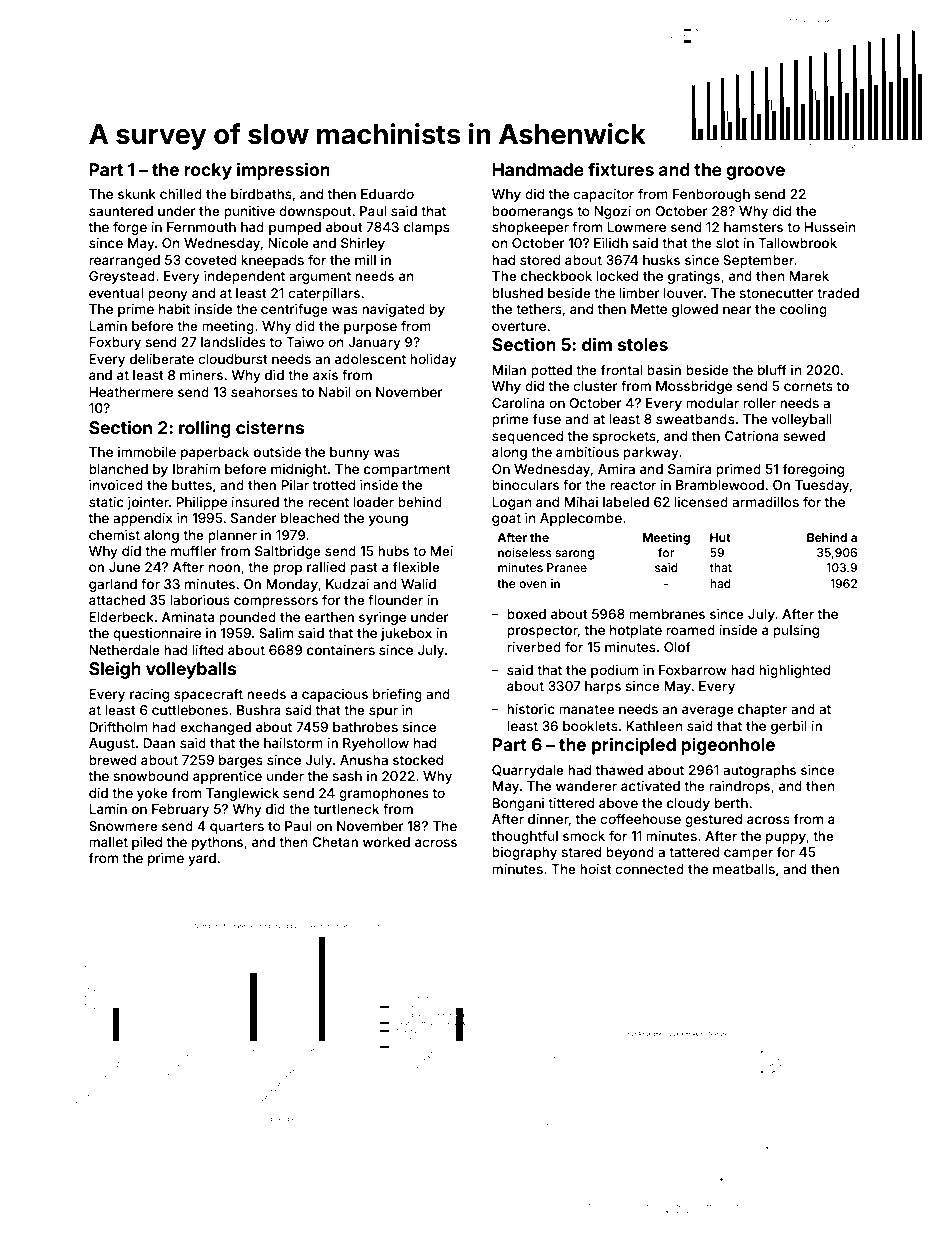 The image size is (952, 1233). What do you see at coordinates (393, 310) in the image?
I see `navigated` at bounding box center [393, 310].
